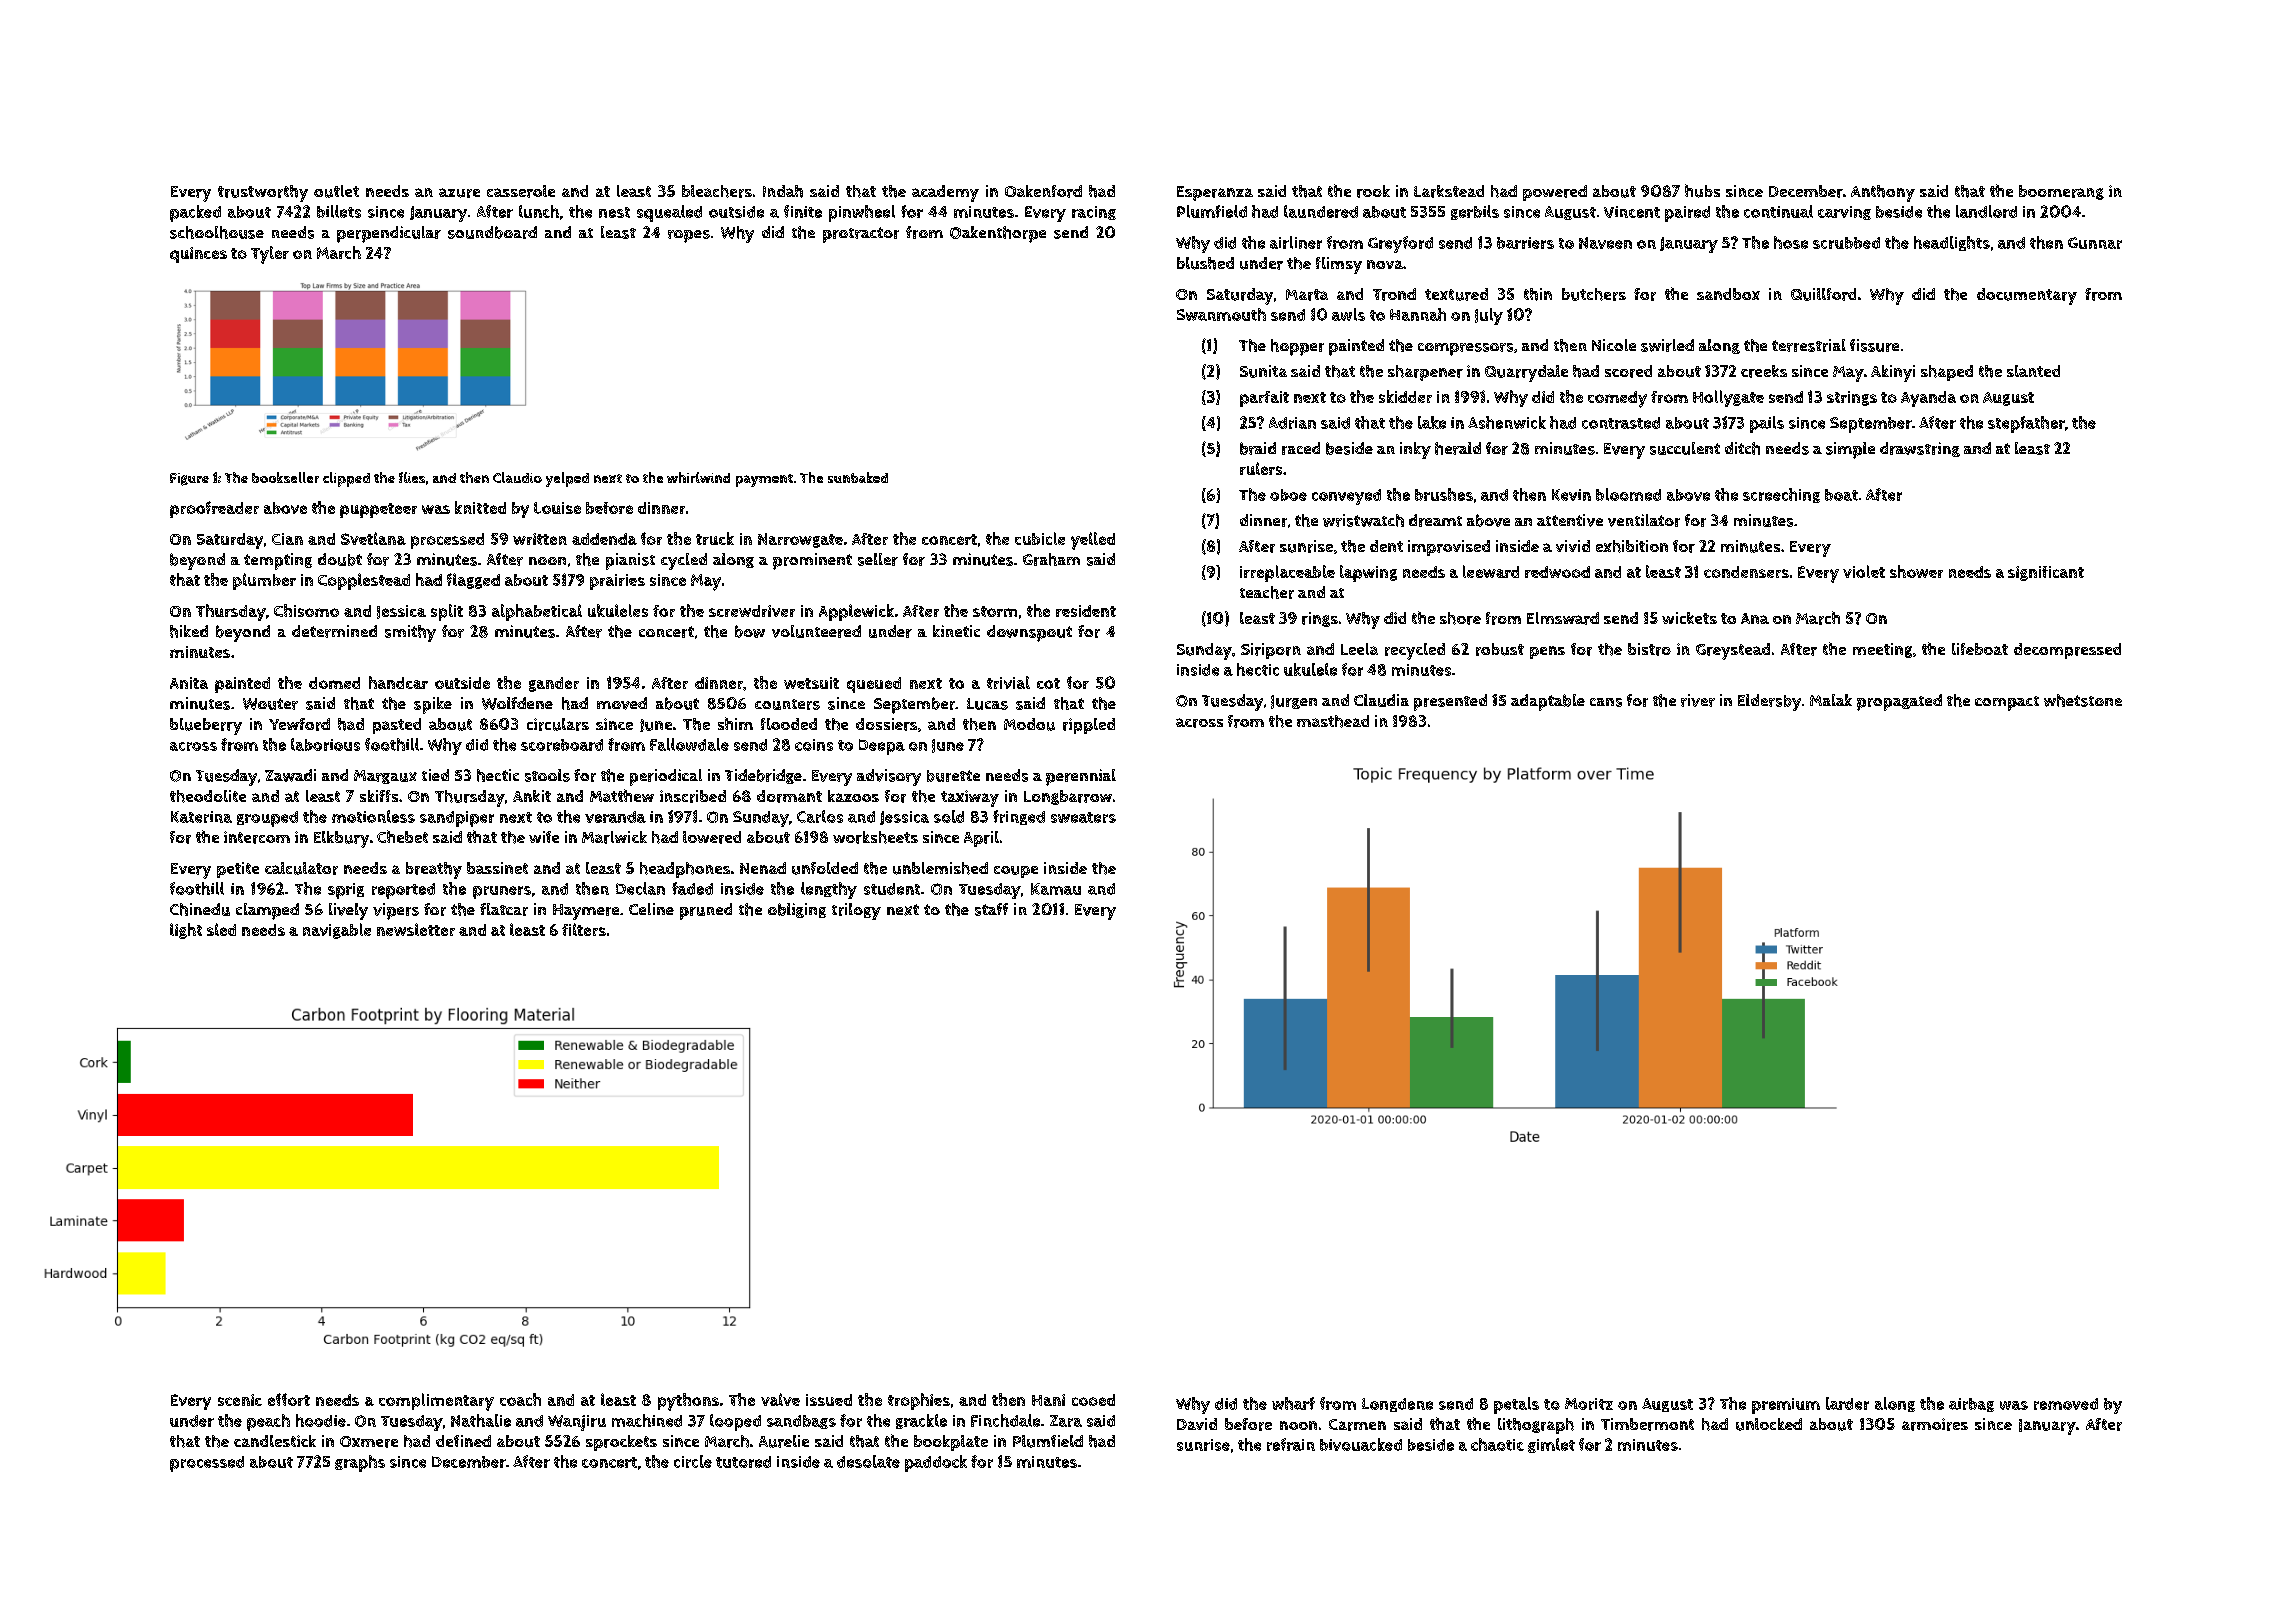 The height and width of the screenshot is (1620, 2292). What do you see at coordinates (991, 909) in the screenshot?
I see `staff` at bounding box center [991, 909].
